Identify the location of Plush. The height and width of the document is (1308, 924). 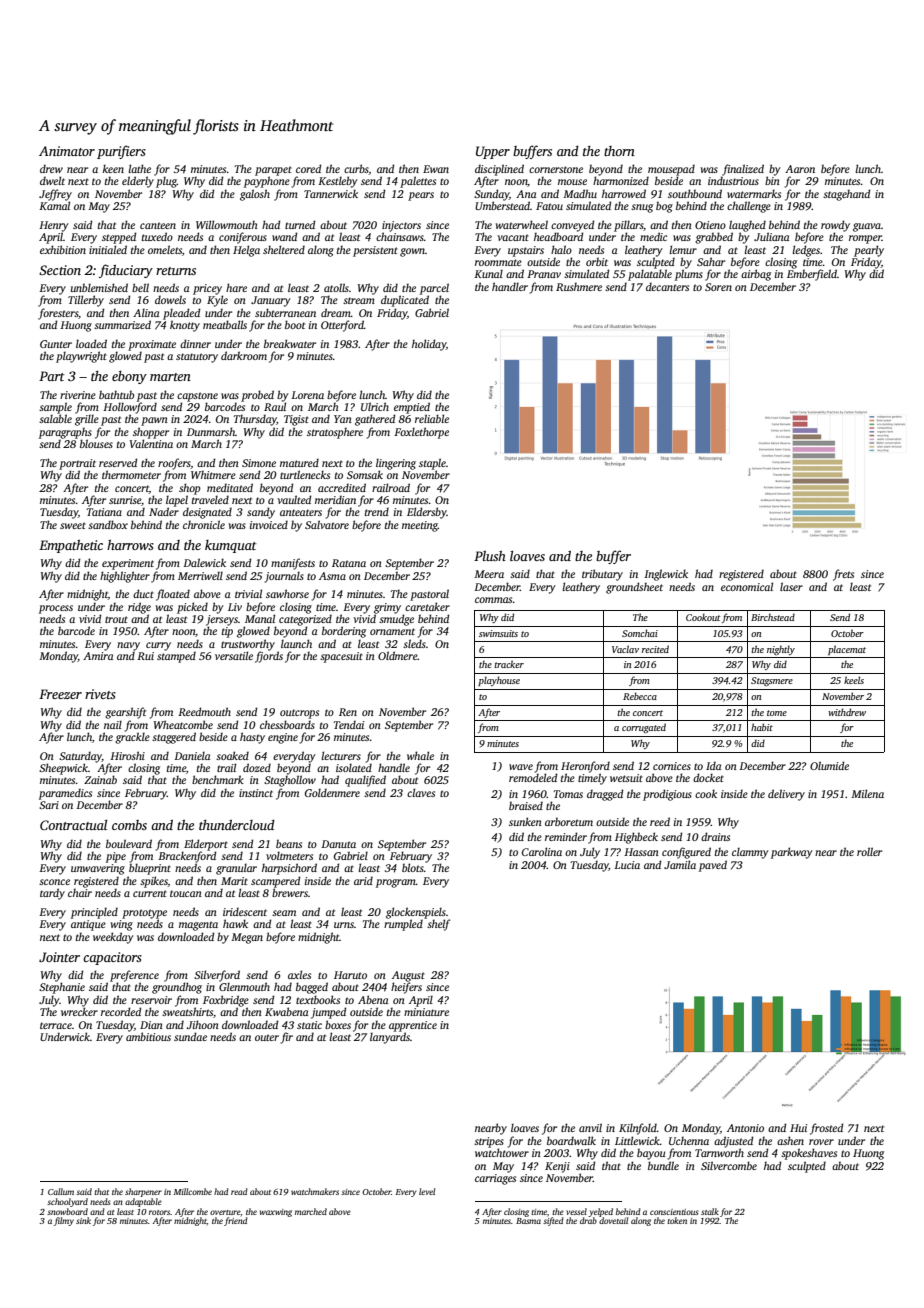
(490, 556).
